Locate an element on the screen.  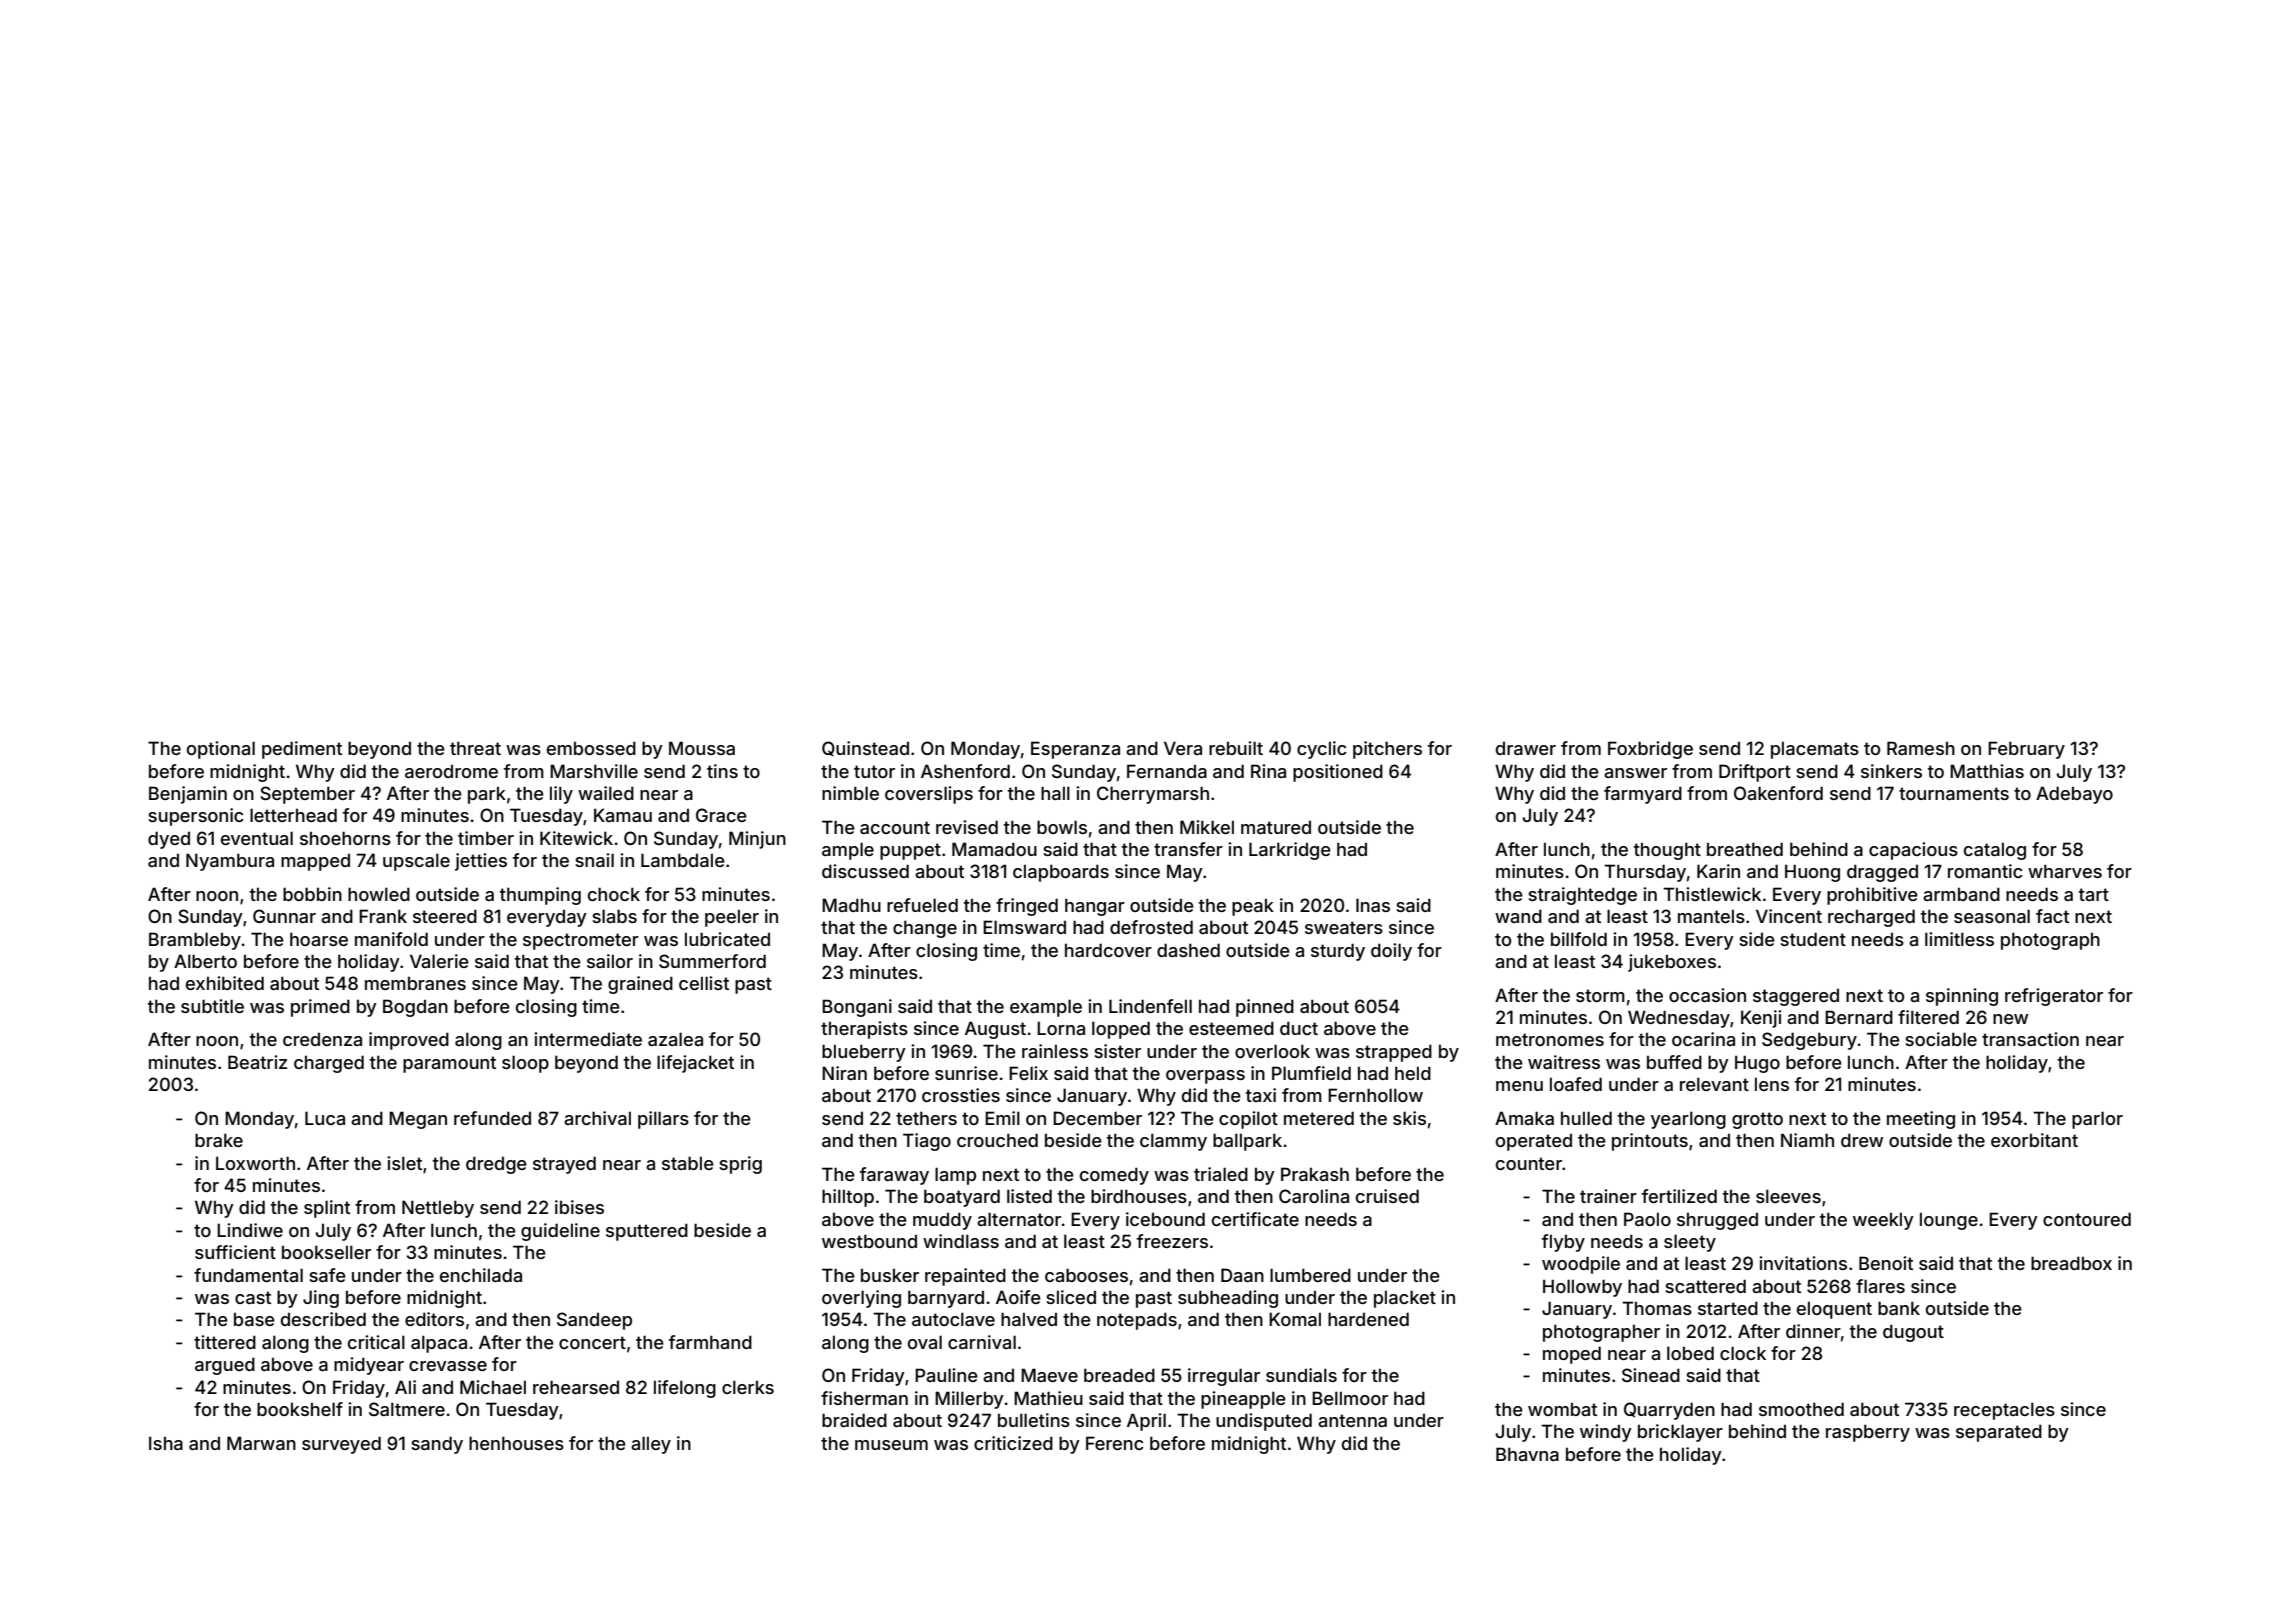
Vincent is located at coordinates (1789, 916).
